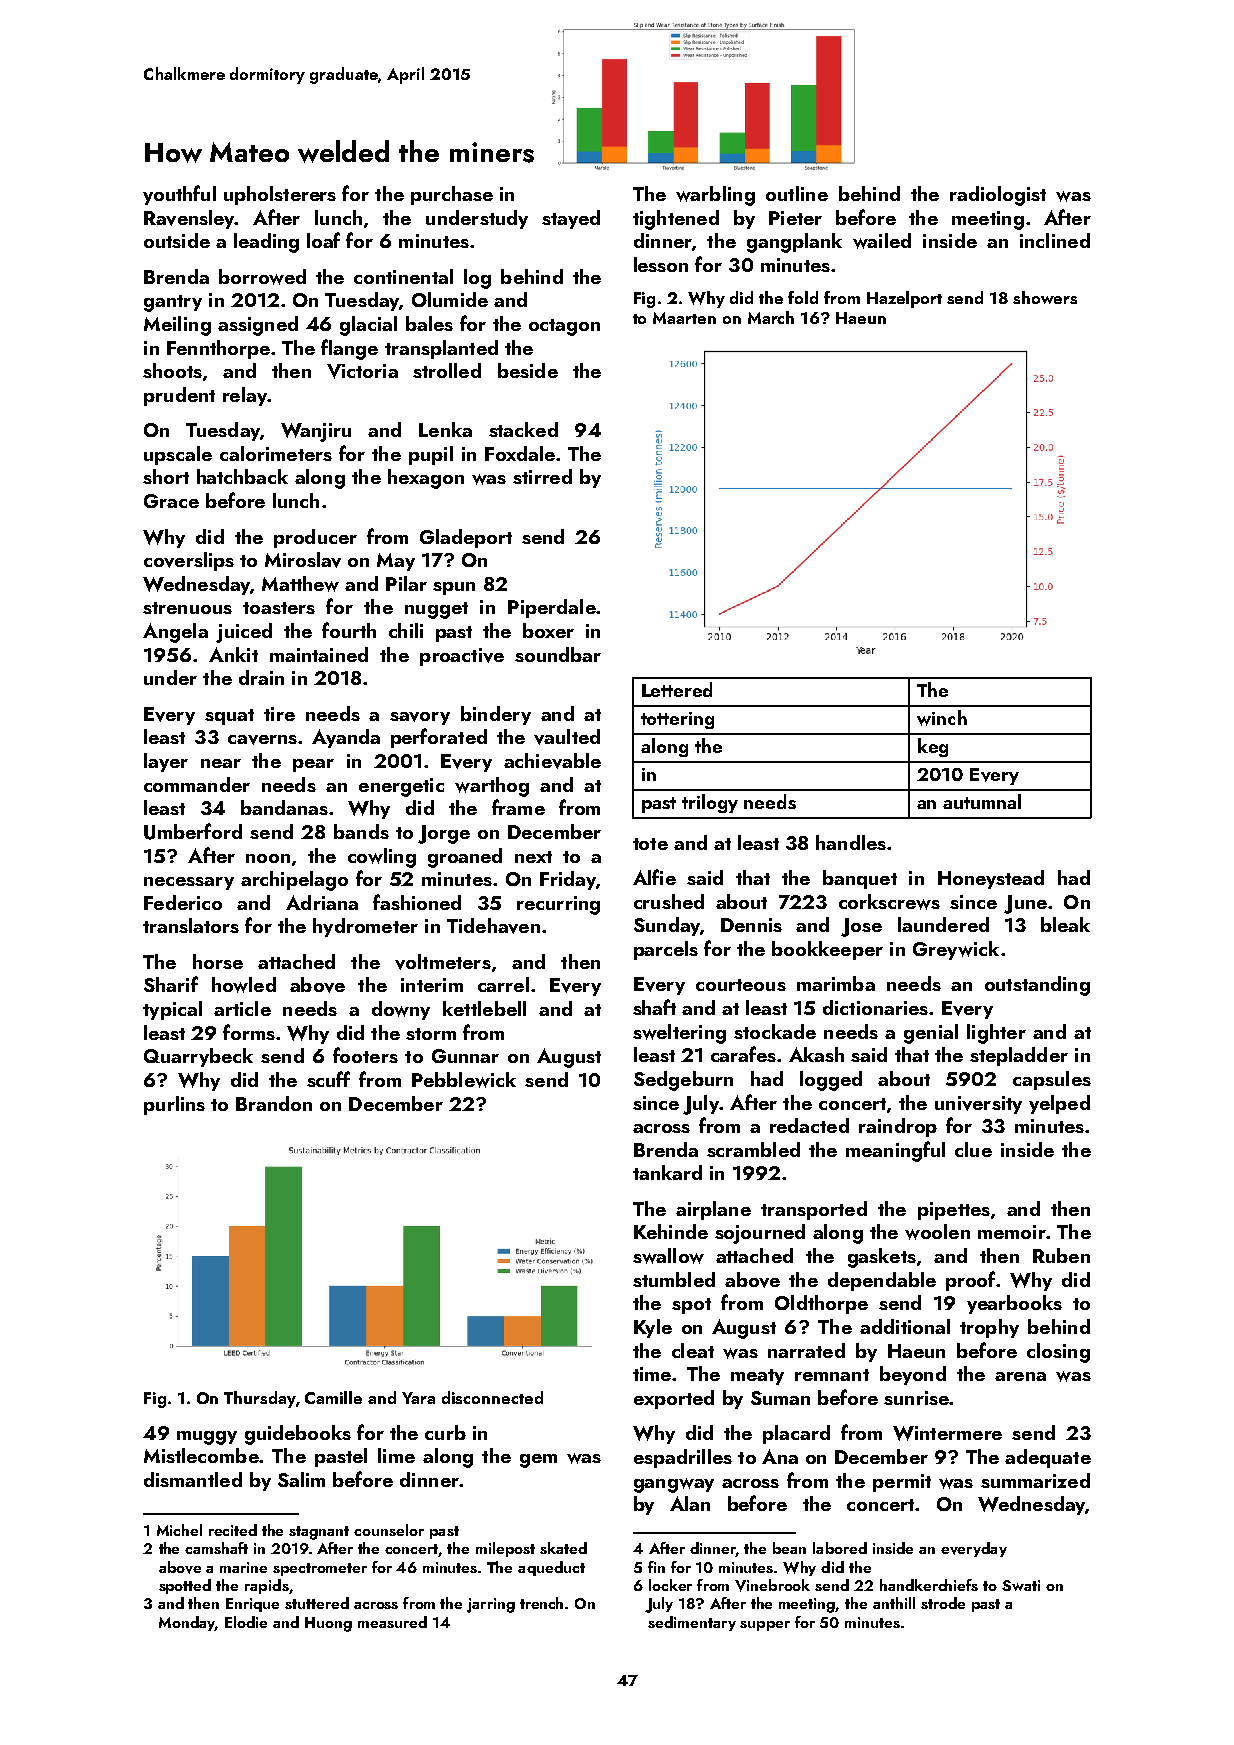 The width and height of the image is (1234, 1745). I want to click on Michel, so click(179, 1530).
